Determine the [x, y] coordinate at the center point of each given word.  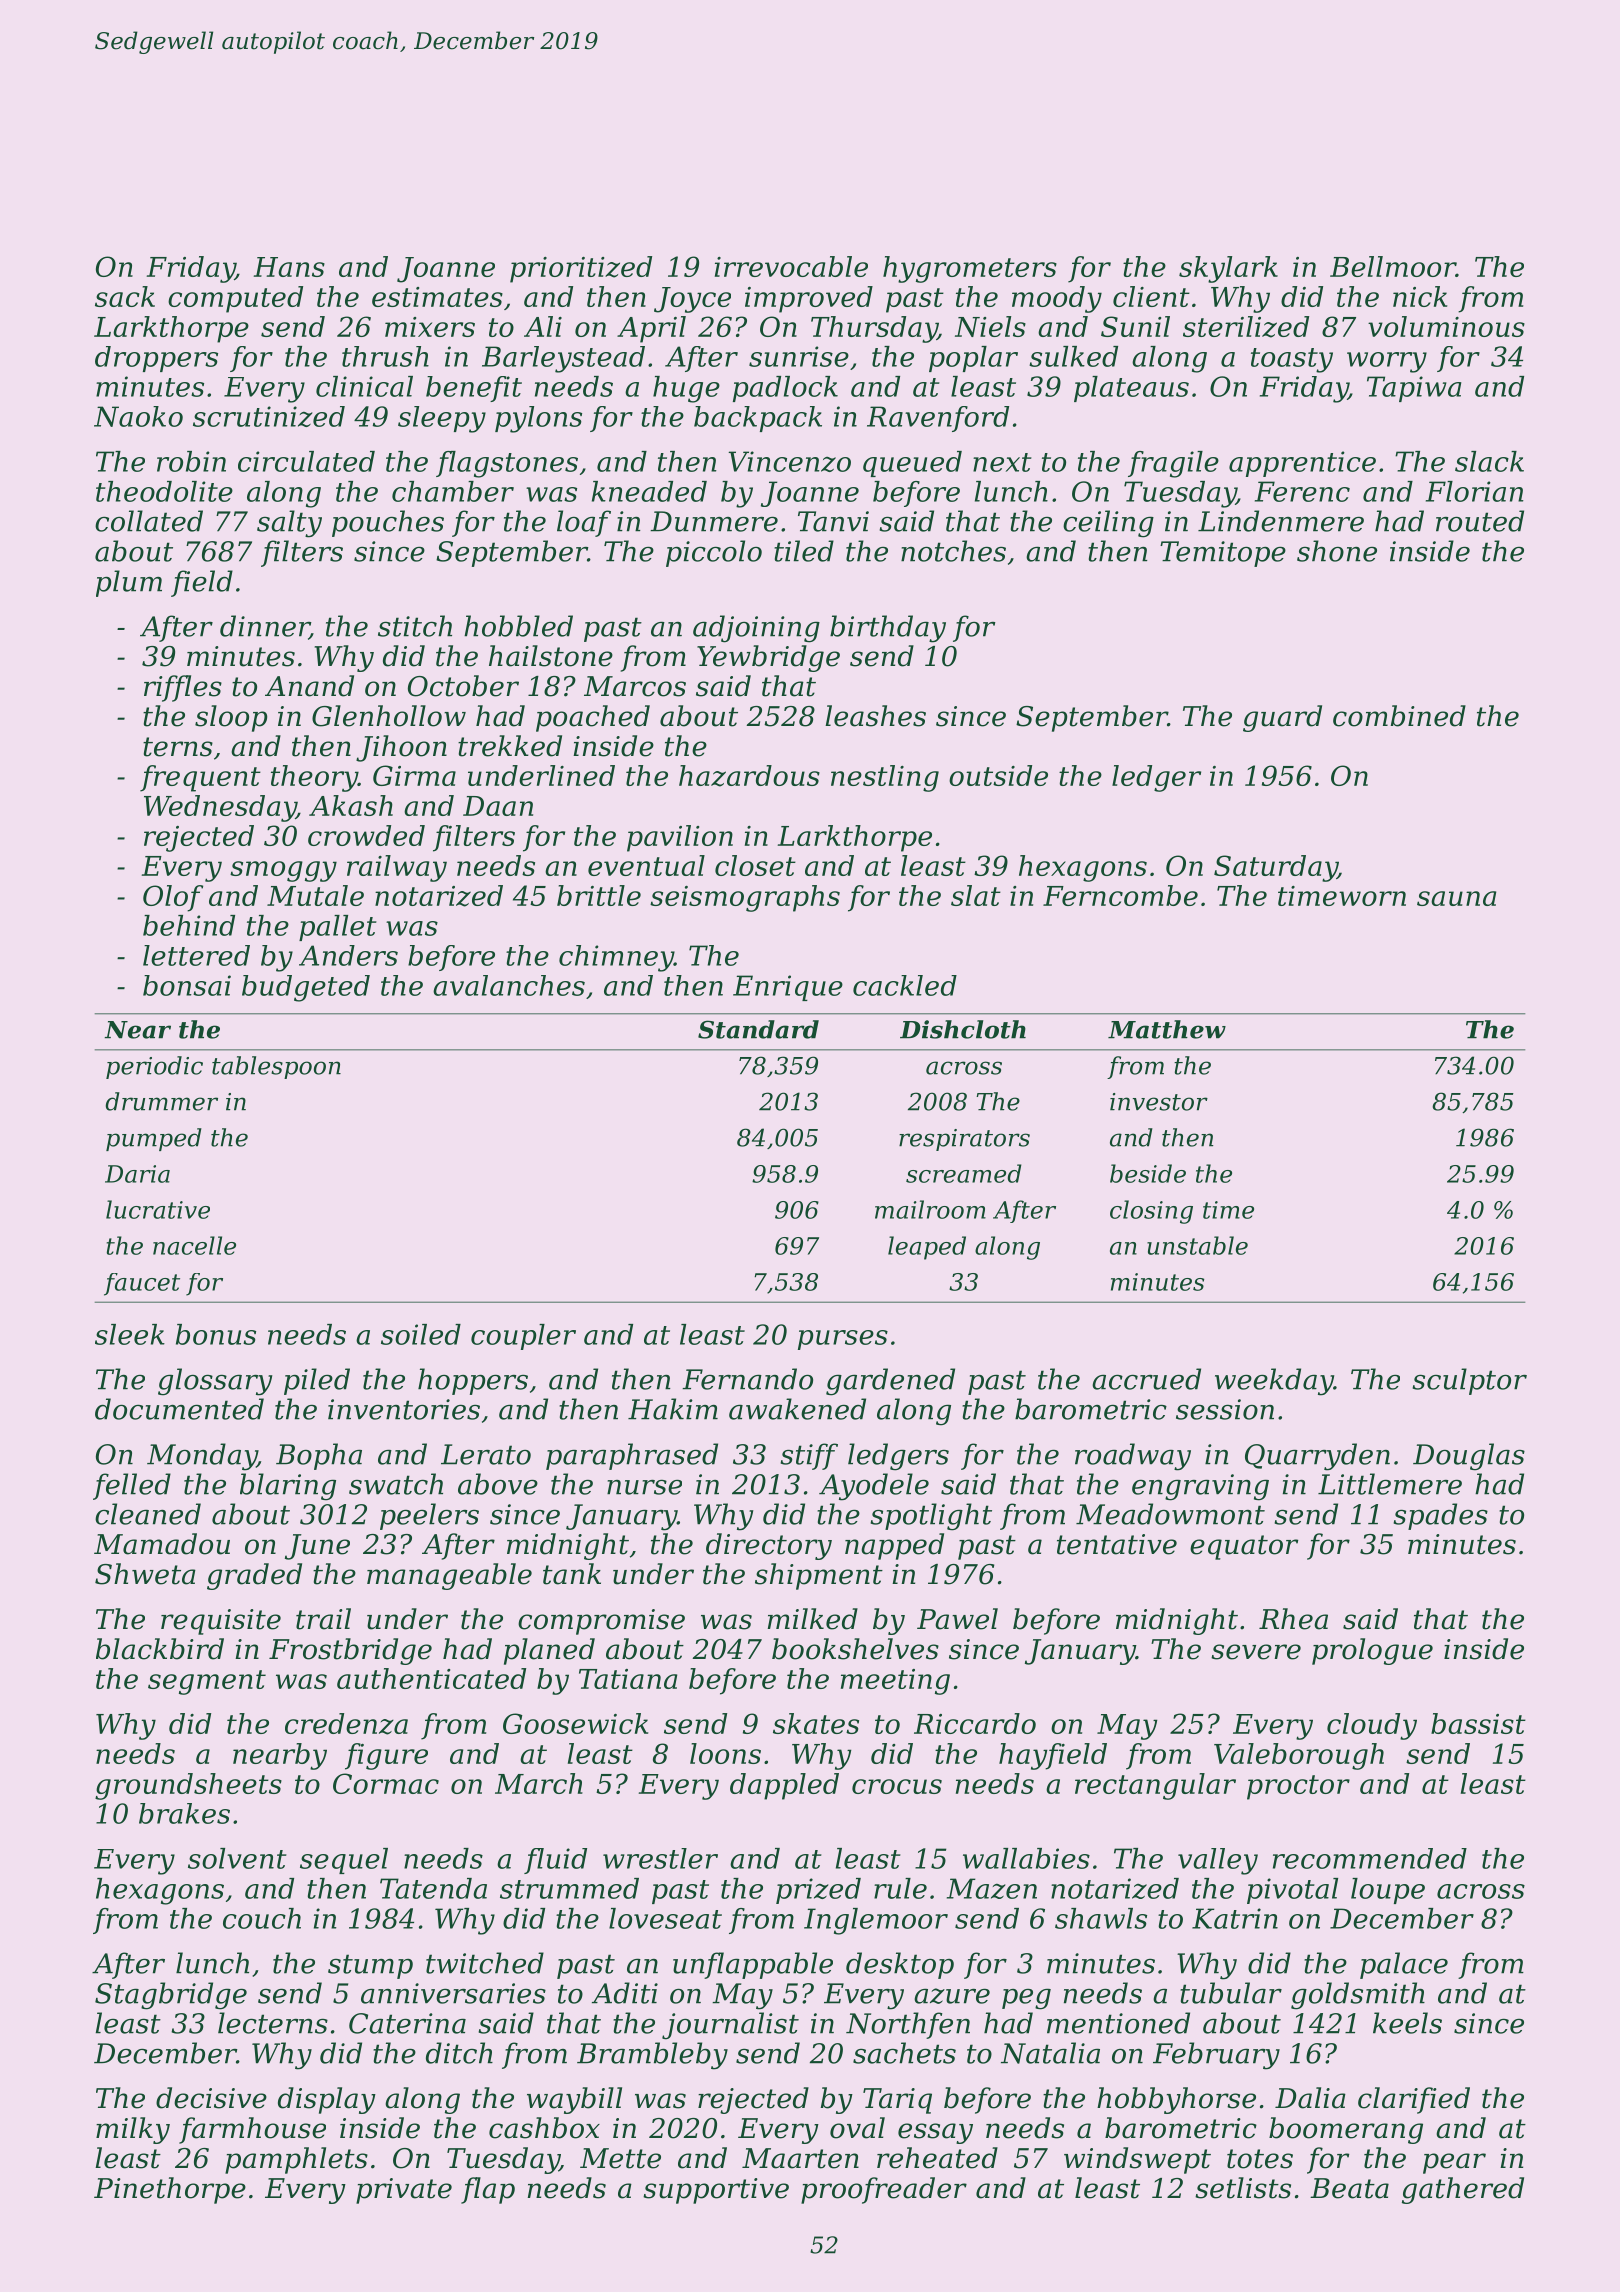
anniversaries [453, 1993]
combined [1399, 716]
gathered [1463, 2190]
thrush [385, 356]
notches [953, 551]
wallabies [1026, 1858]
